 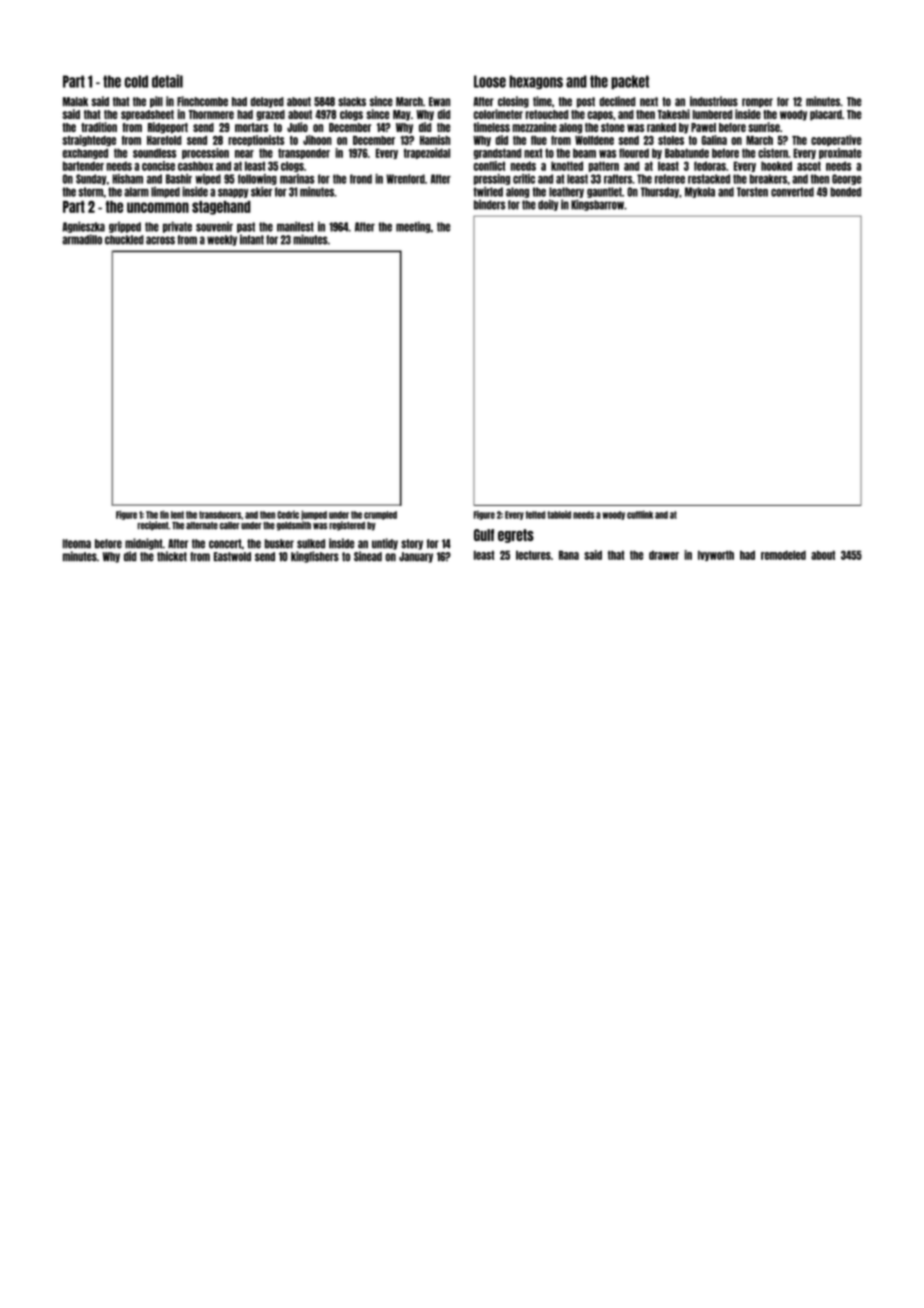 What do you see at coordinates (252, 239) in the screenshot?
I see `infant` at bounding box center [252, 239].
